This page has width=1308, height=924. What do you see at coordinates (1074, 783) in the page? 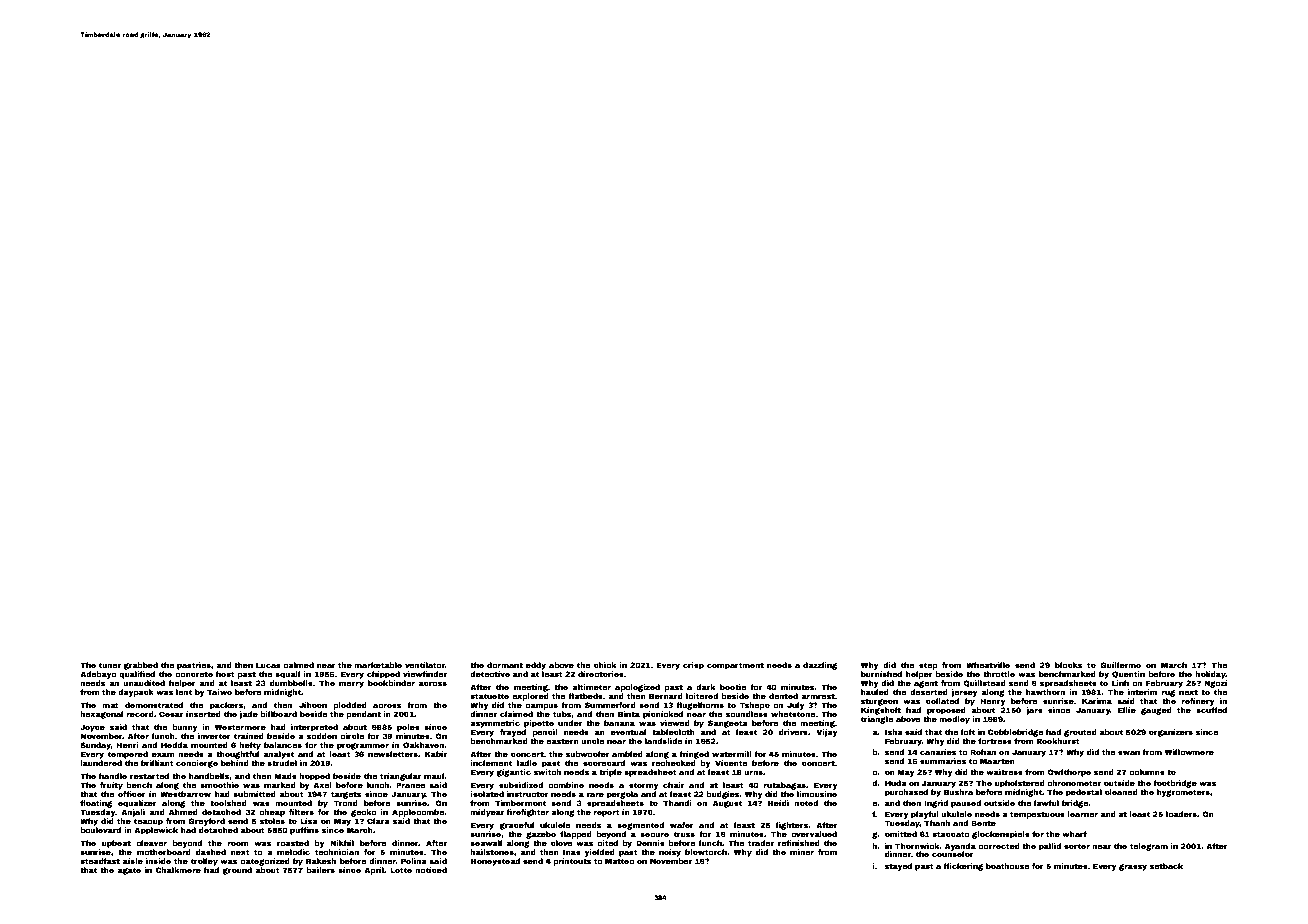
I see `chronometer` at bounding box center [1074, 783].
